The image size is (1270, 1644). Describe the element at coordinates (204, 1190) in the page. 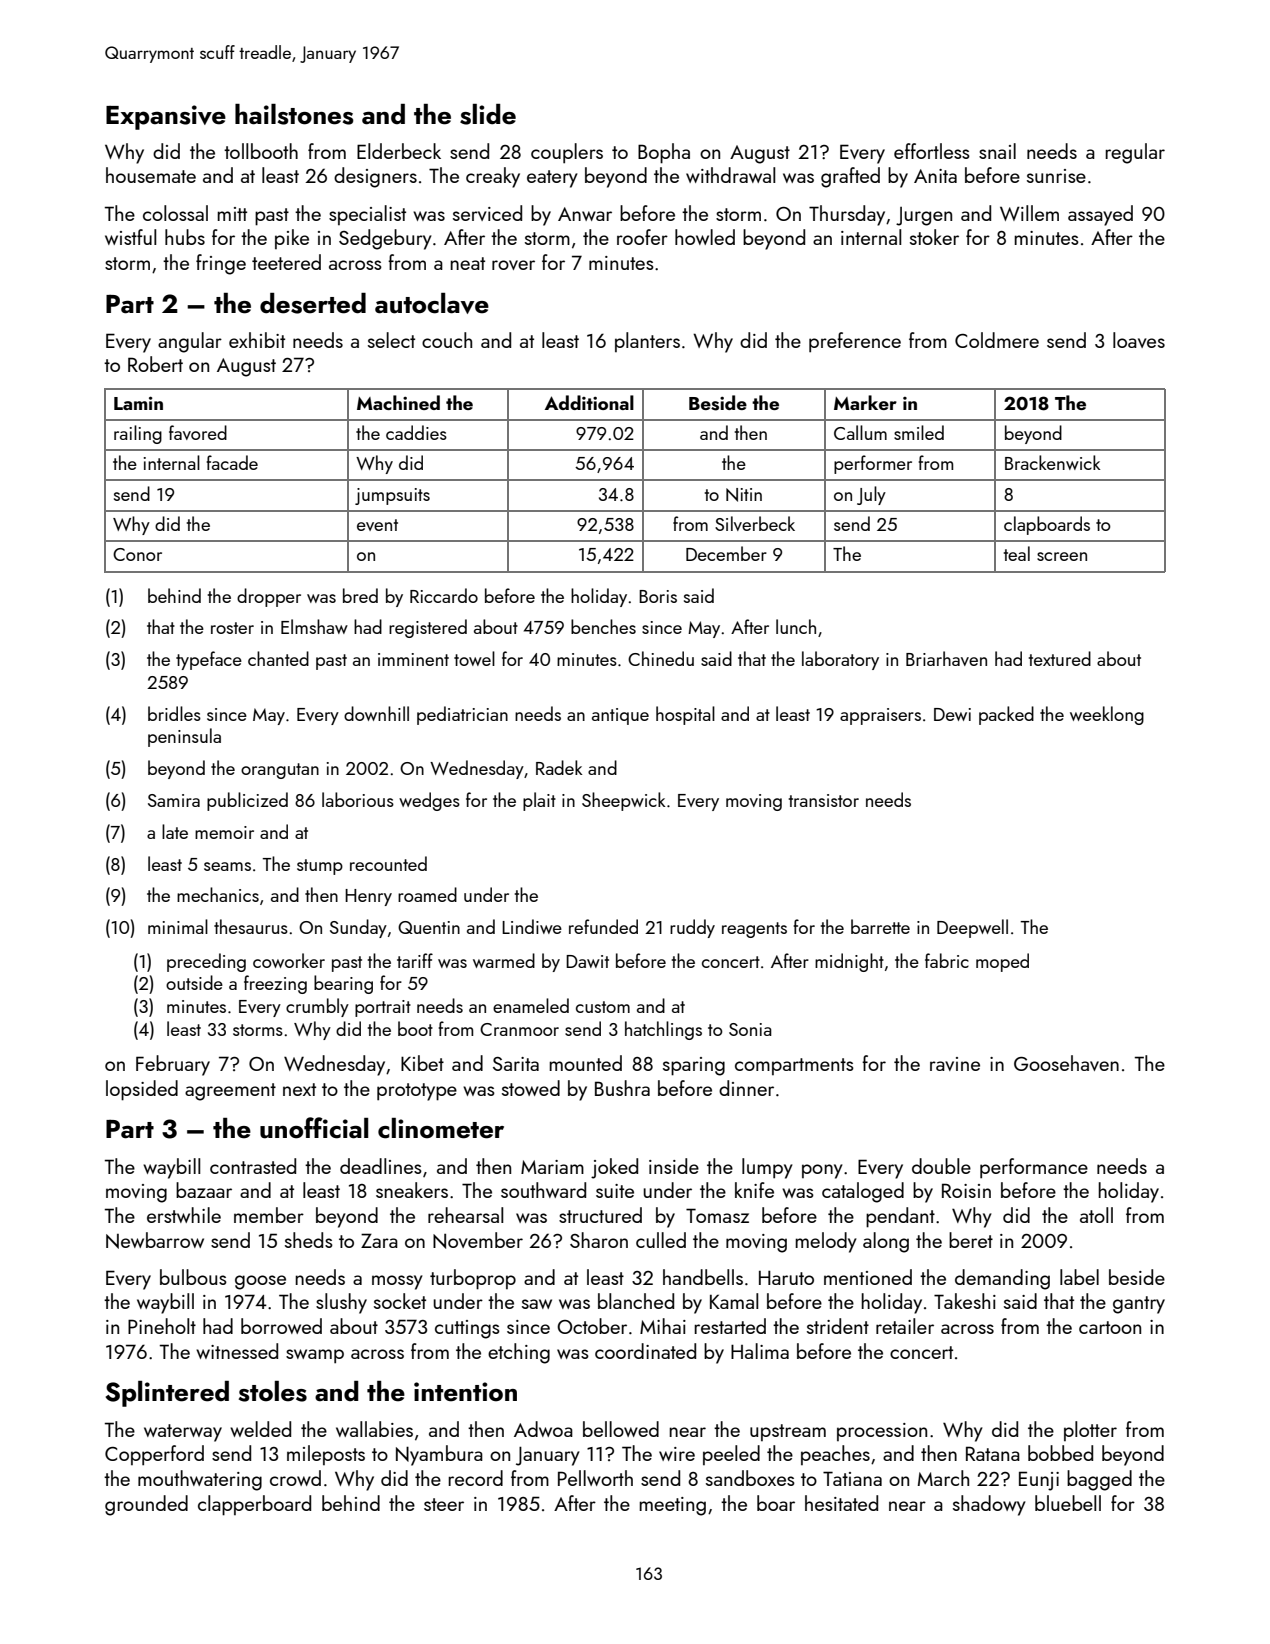

I see `bazaar` at that location.
